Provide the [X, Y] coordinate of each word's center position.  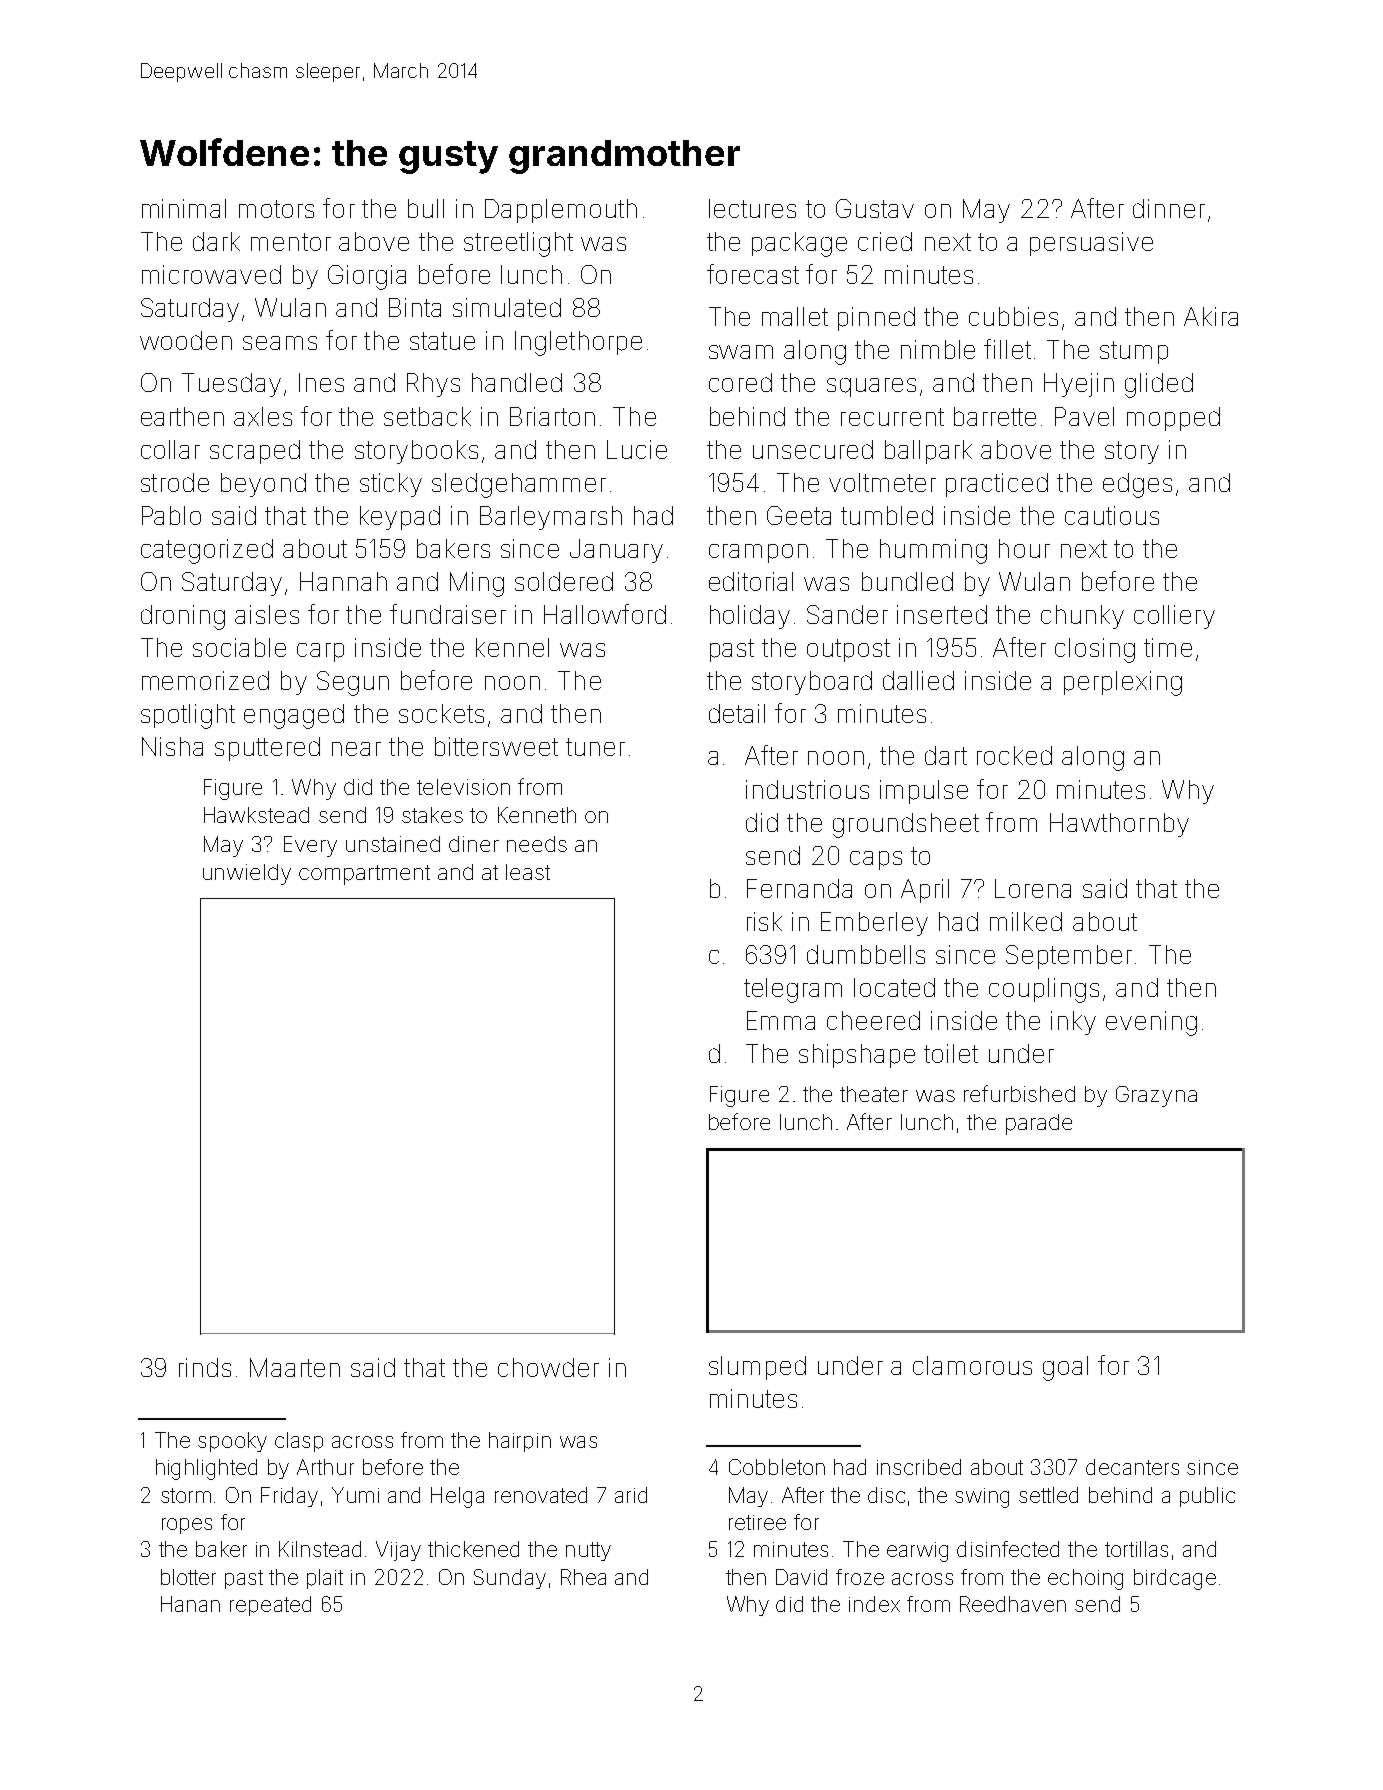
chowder [548, 1367]
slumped [757, 1368]
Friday [289, 1497]
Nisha [172, 746]
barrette [995, 416]
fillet [1007, 349]
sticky [391, 485]
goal [1065, 1368]
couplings [1044, 990]
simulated [507, 307]
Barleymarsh [551, 518]
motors [276, 209]
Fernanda [799, 888]
